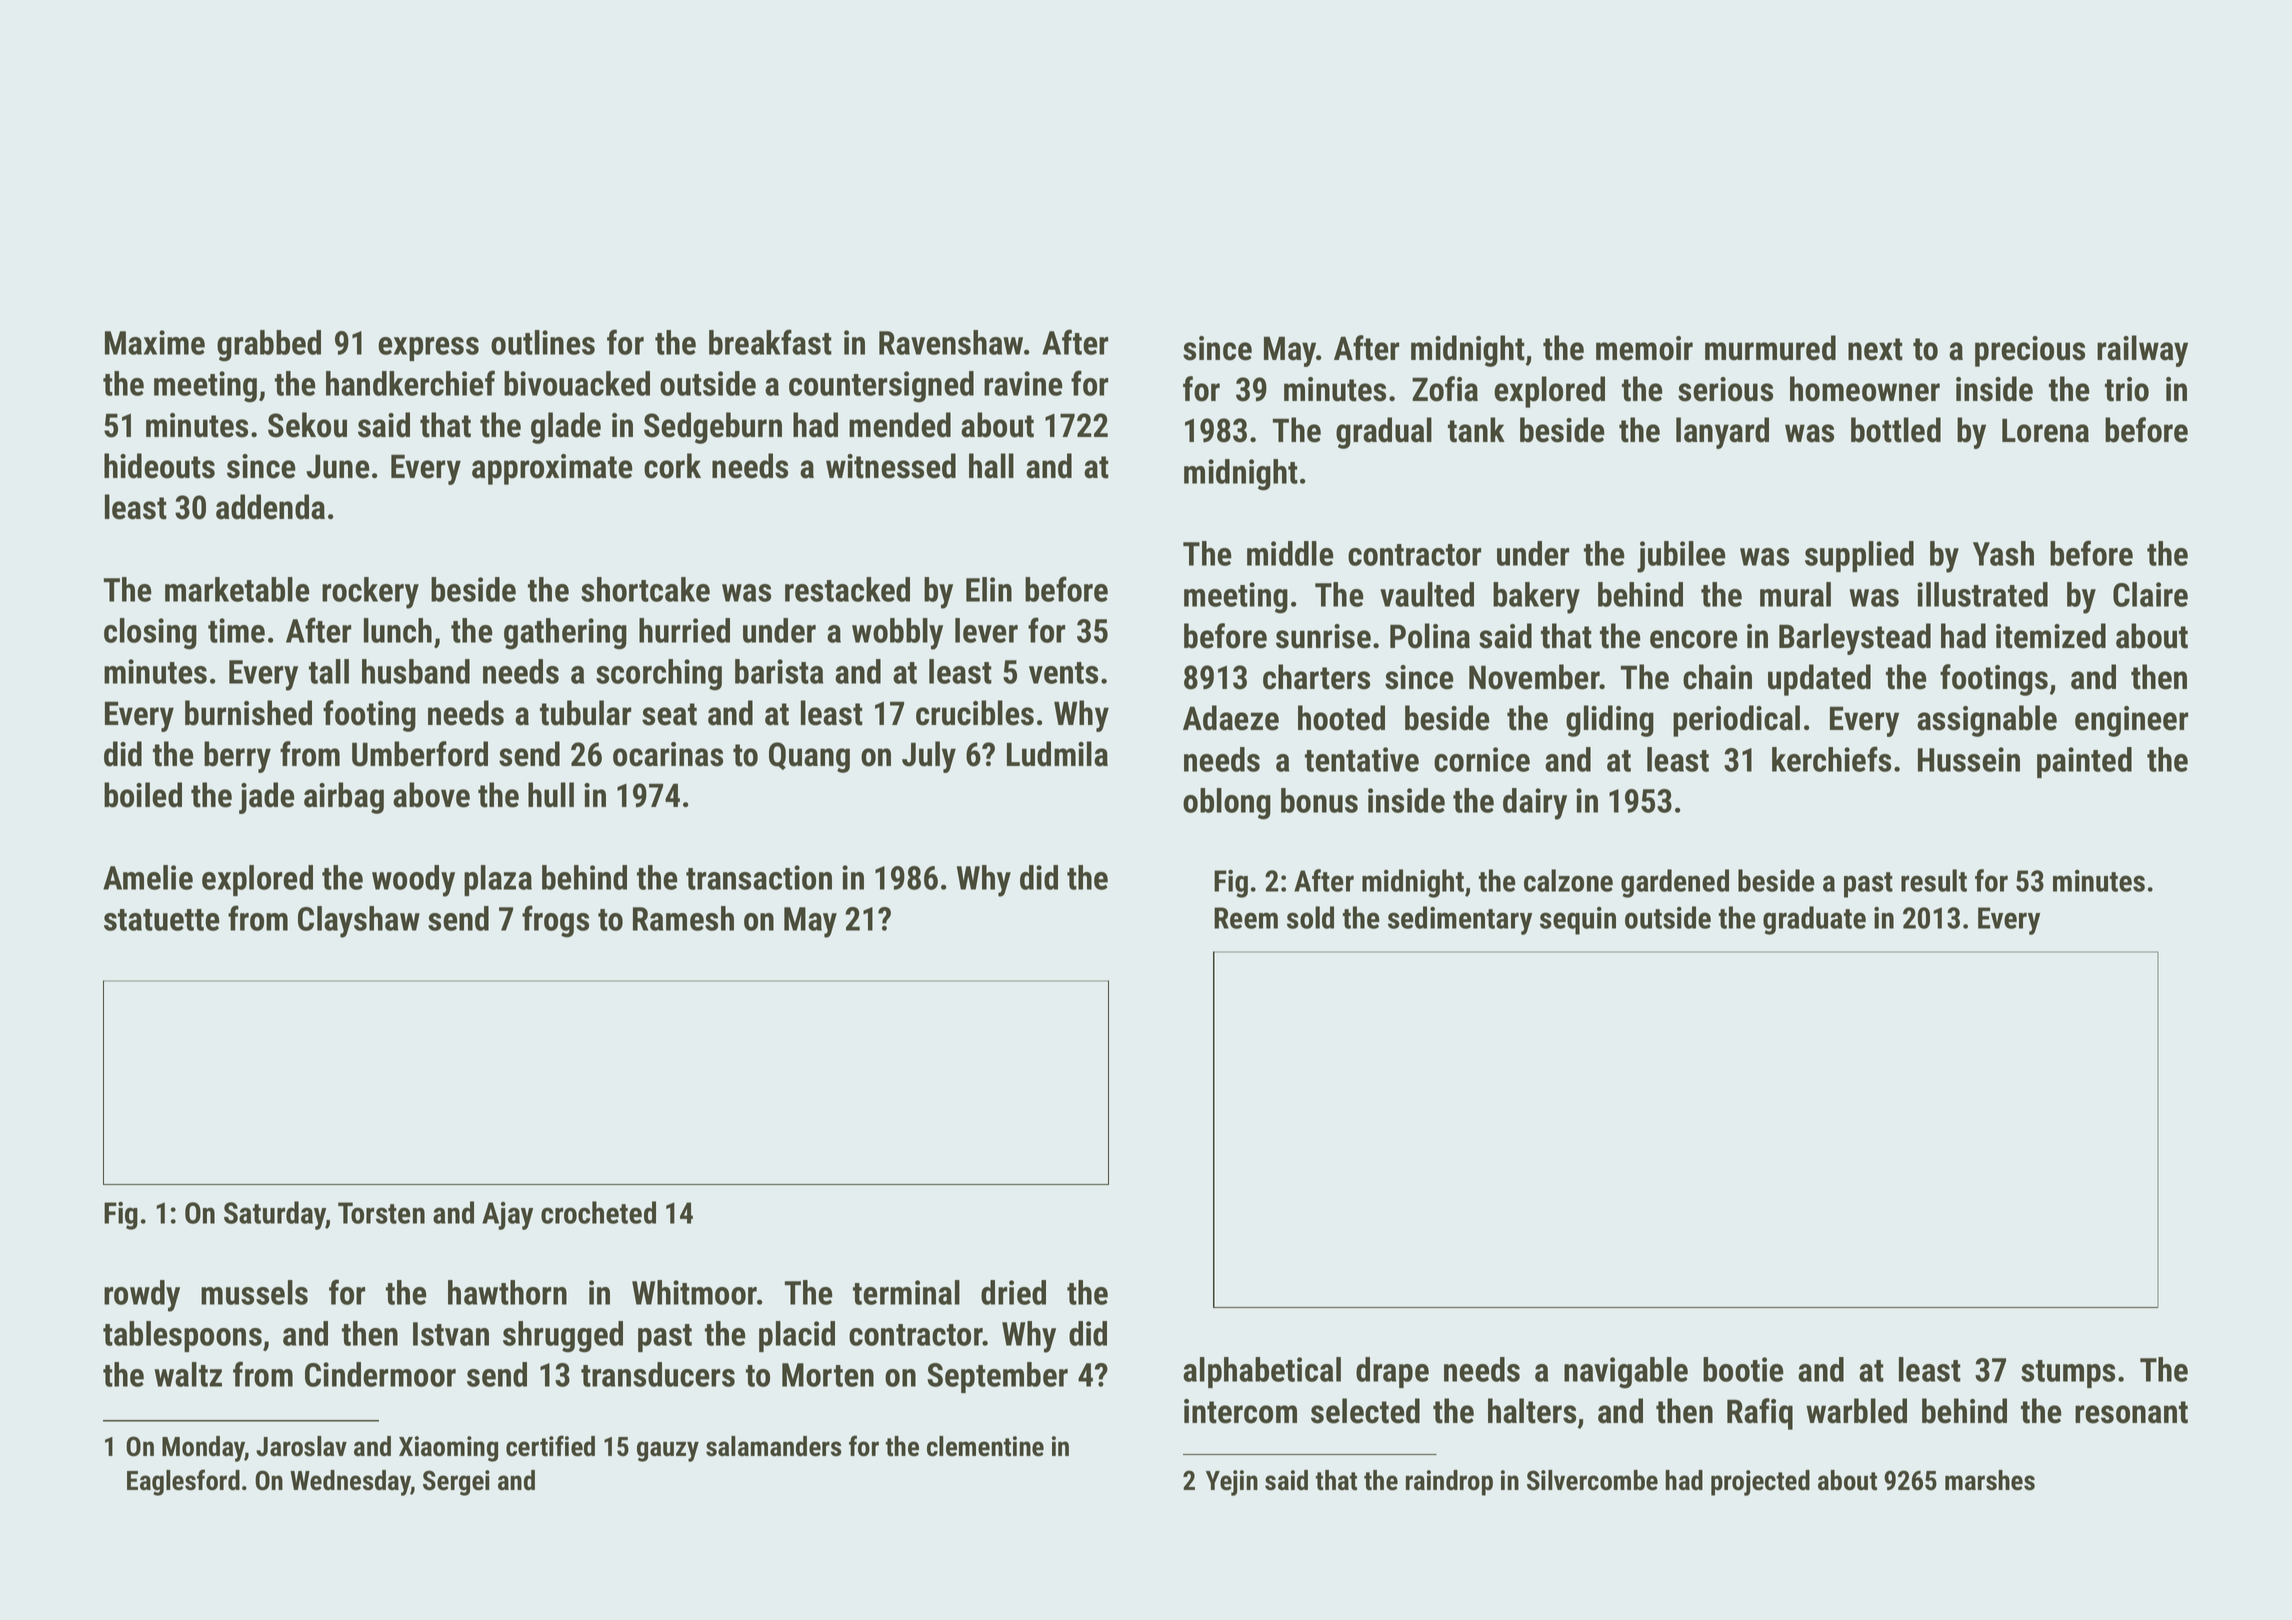  What do you see at coordinates (2068, 1374) in the screenshot?
I see `stumps` at bounding box center [2068, 1374].
